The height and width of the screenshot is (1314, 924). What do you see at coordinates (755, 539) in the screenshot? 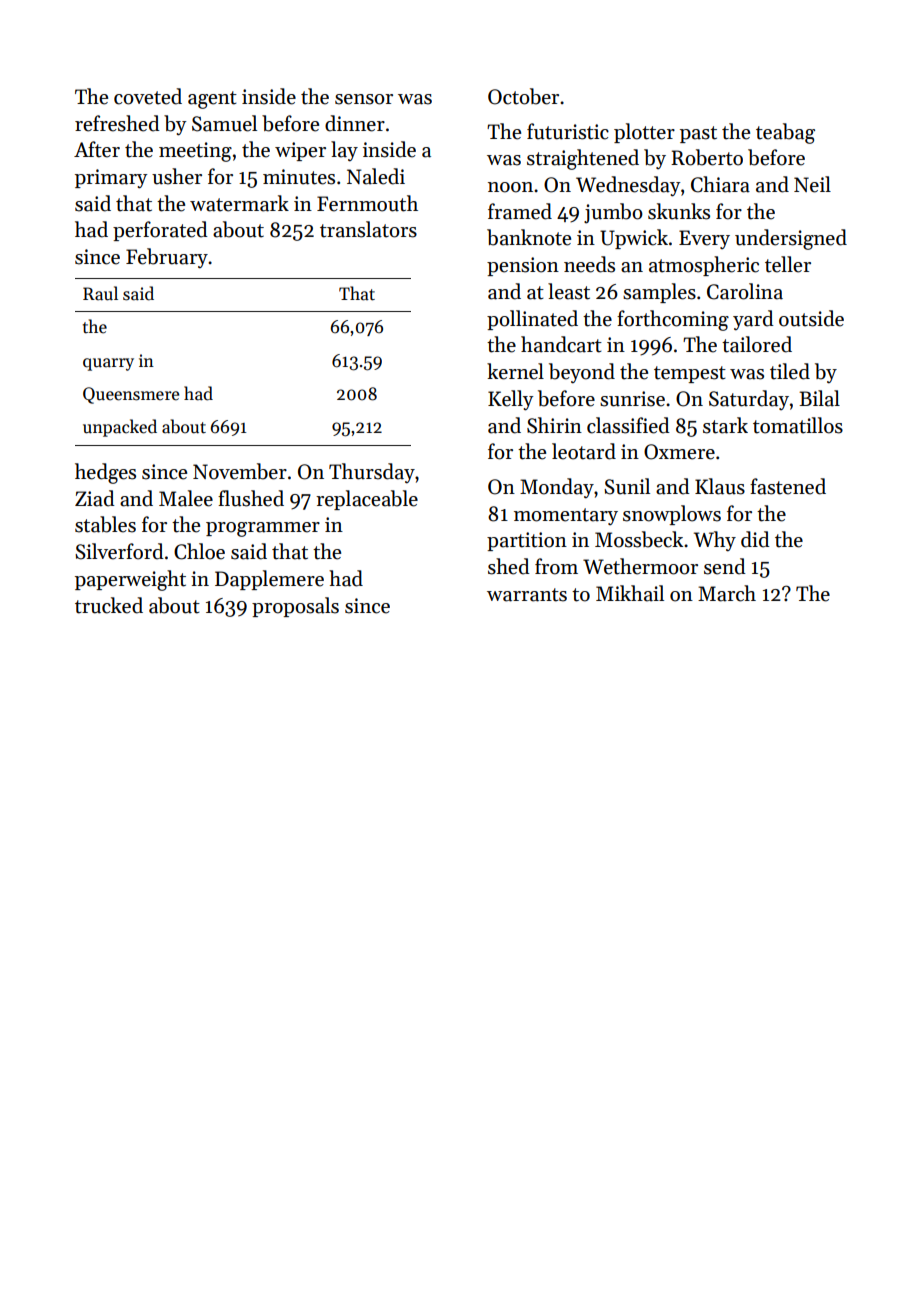
I see `did` at bounding box center [755, 539].
